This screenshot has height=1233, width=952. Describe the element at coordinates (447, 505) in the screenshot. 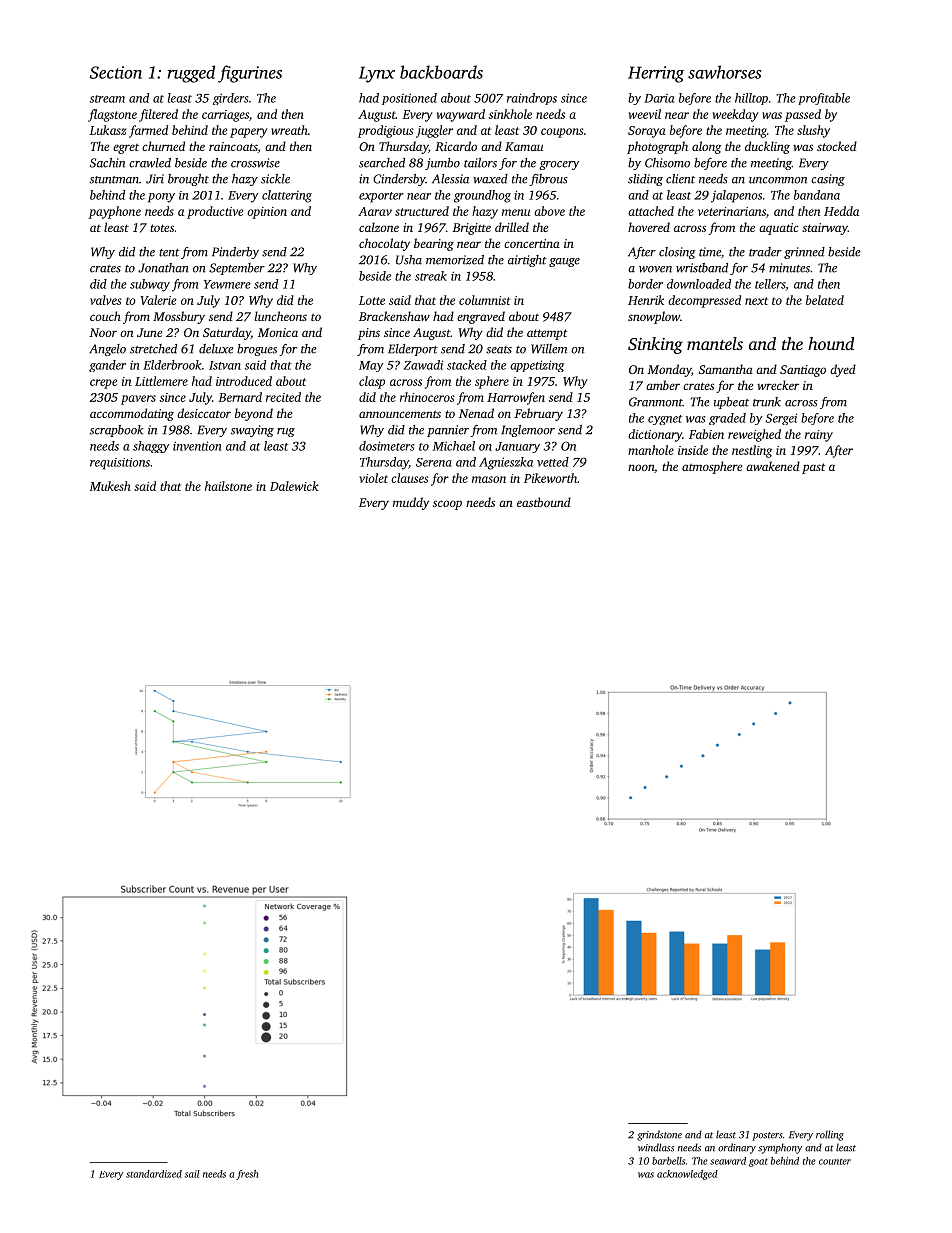

I see `scoop` at that location.
